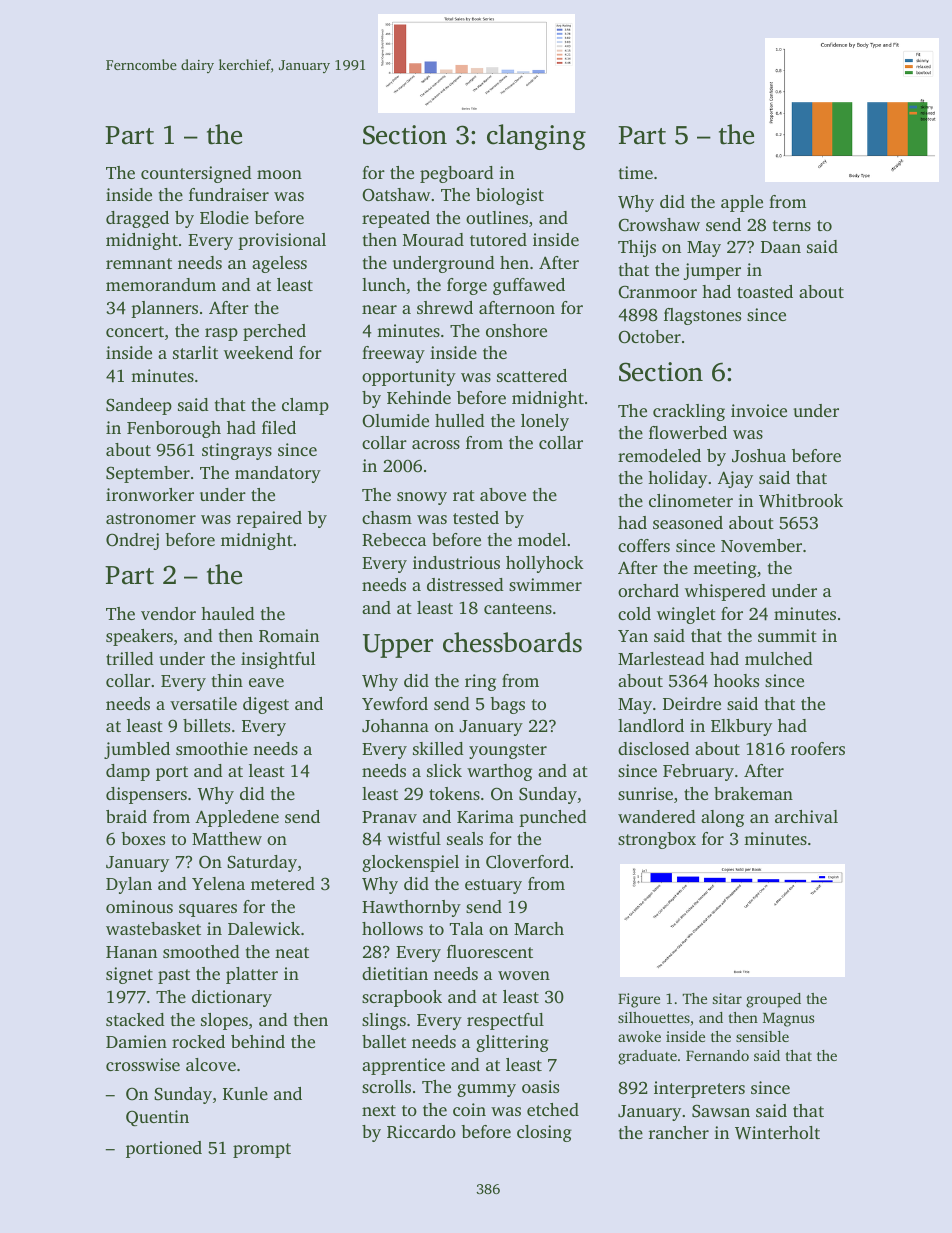 This image has height=1233, width=952. I want to click on coin, so click(469, 1109).
